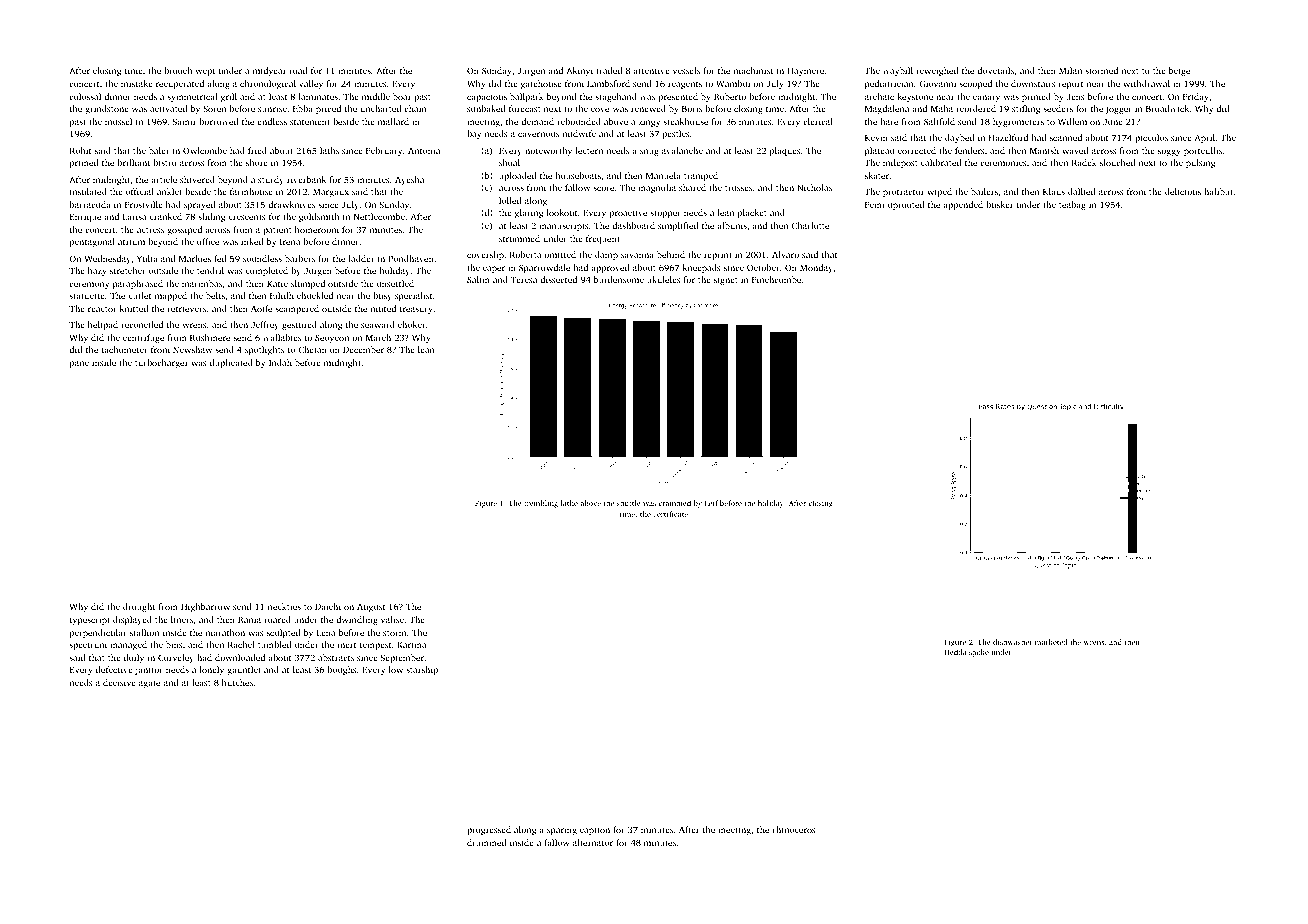 Image resolution: width=1308 pixels, height=924 pixels. Describe the element at coordinates (711, 503) in the screenshot. I see `Leif` at that location.
